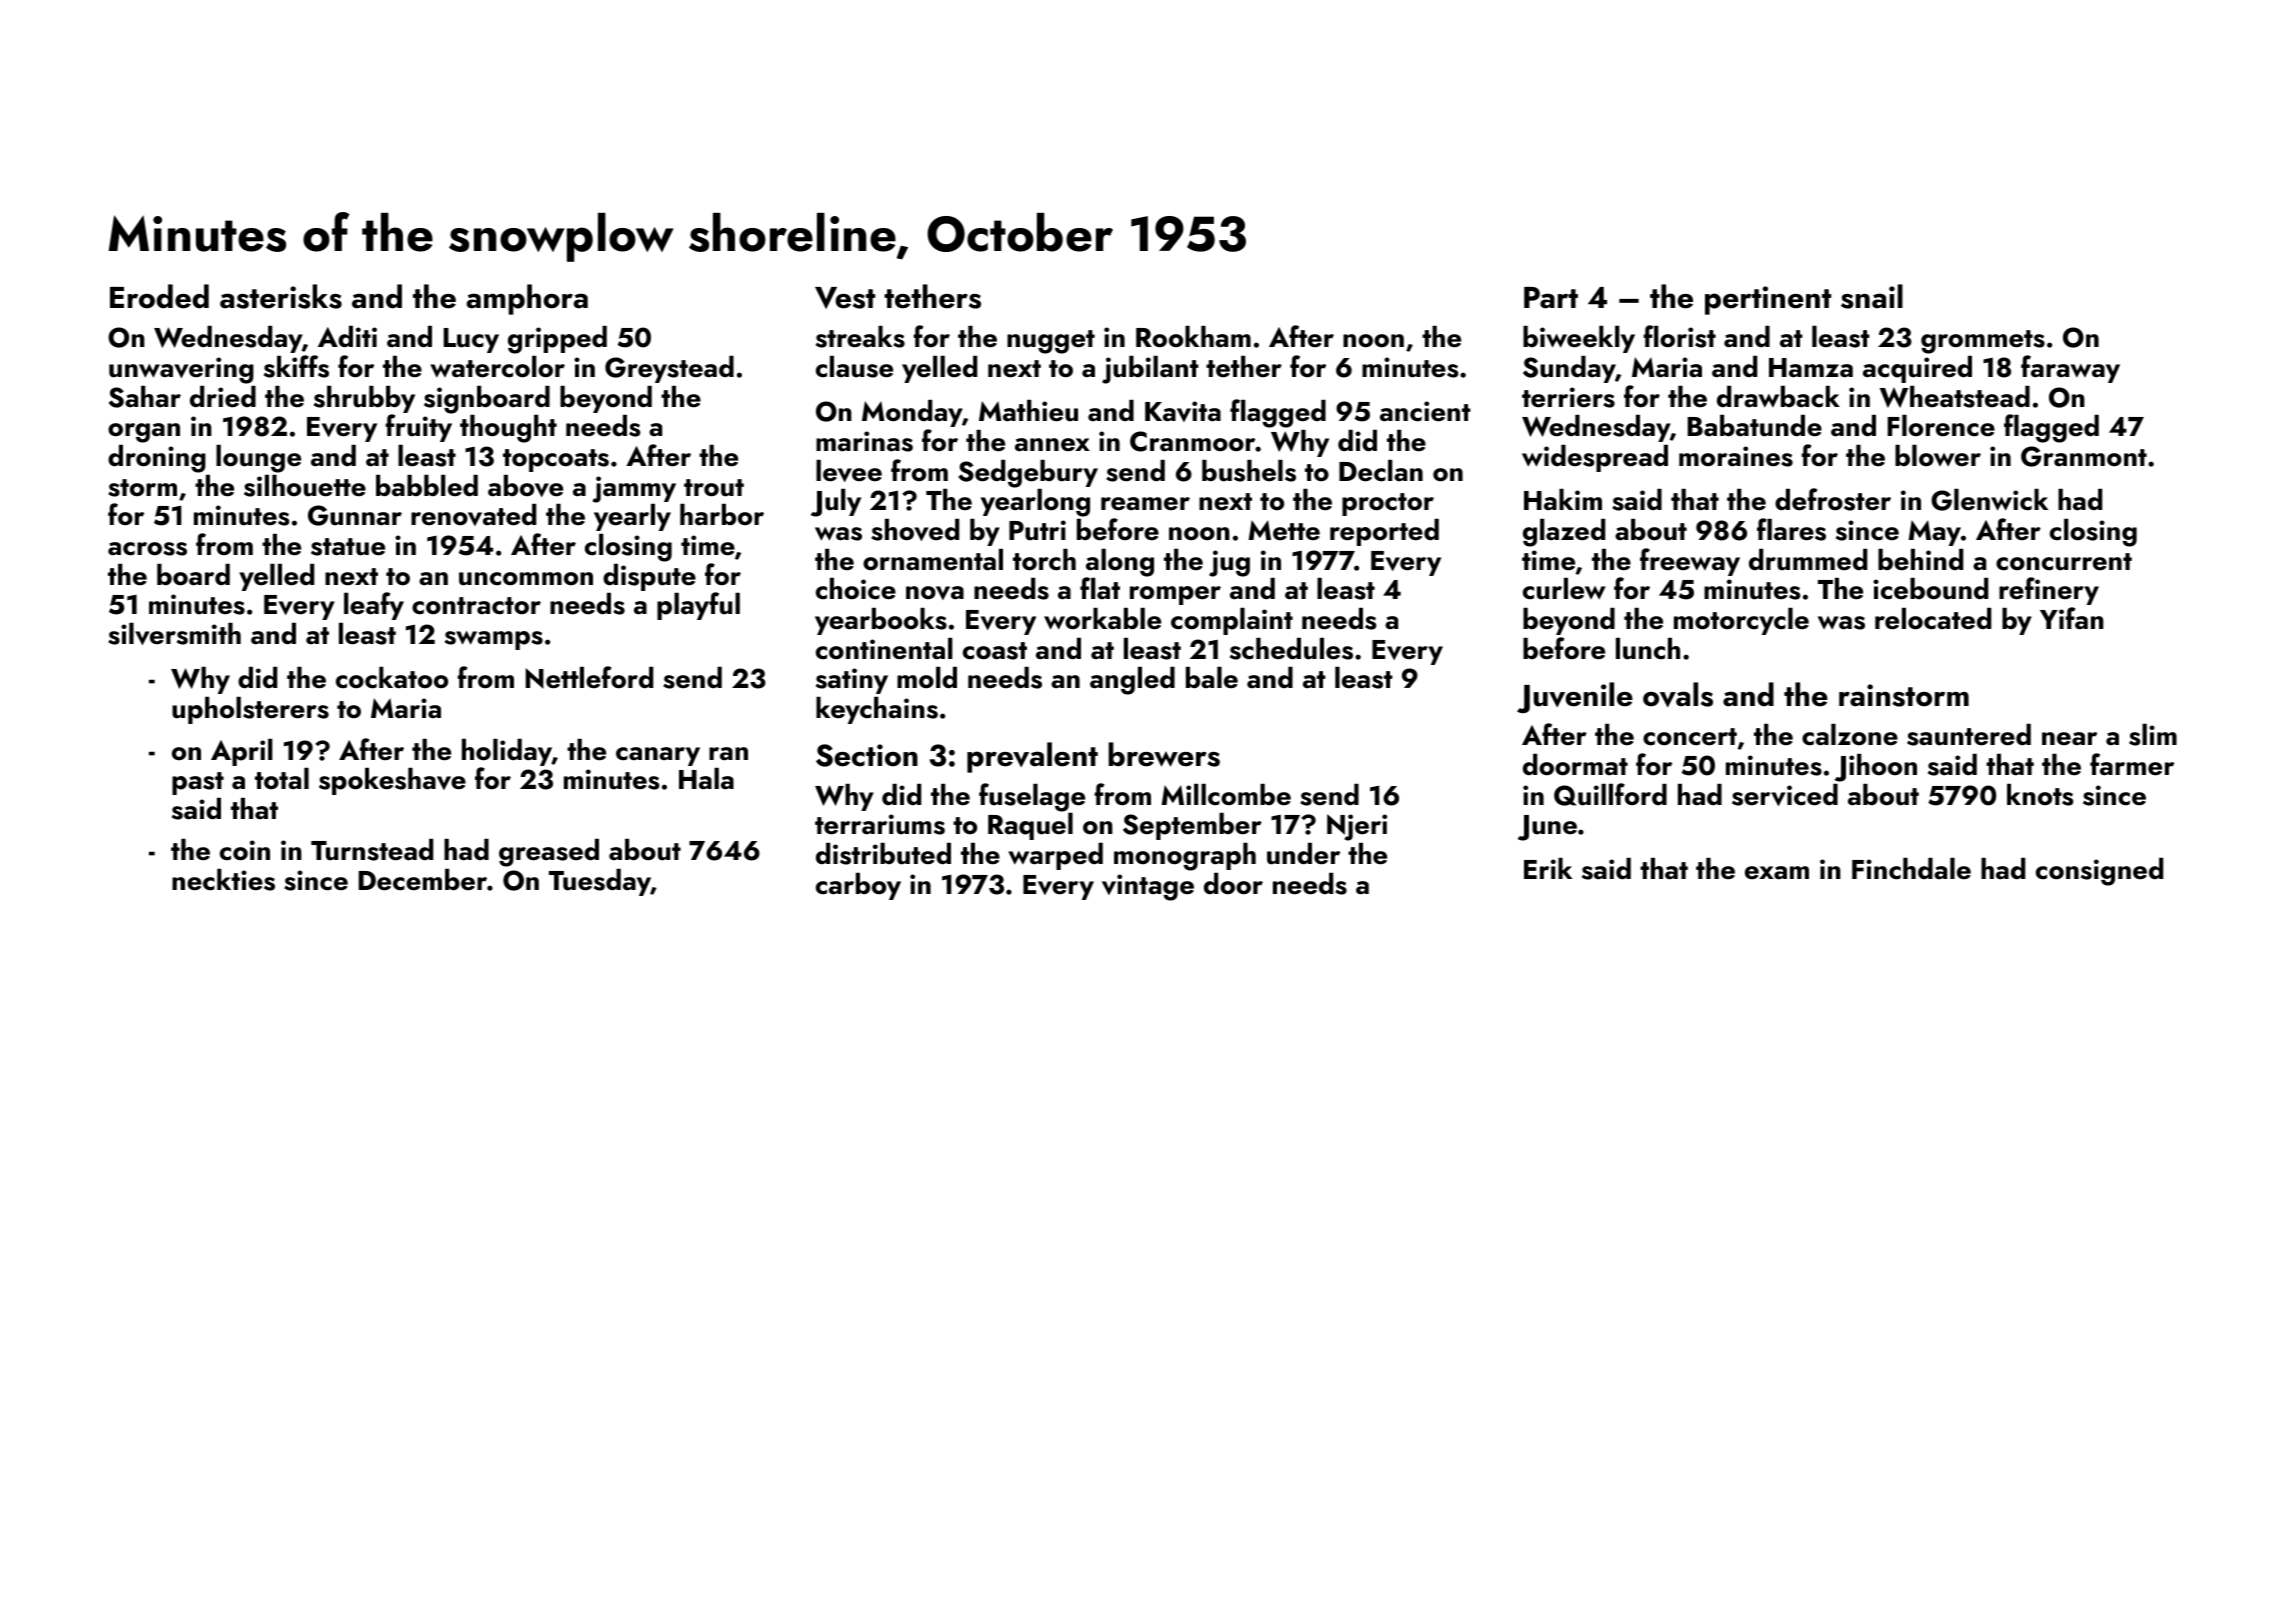 This page has width=2292, height=1620. I want to click on under, so click(1303, 854).
